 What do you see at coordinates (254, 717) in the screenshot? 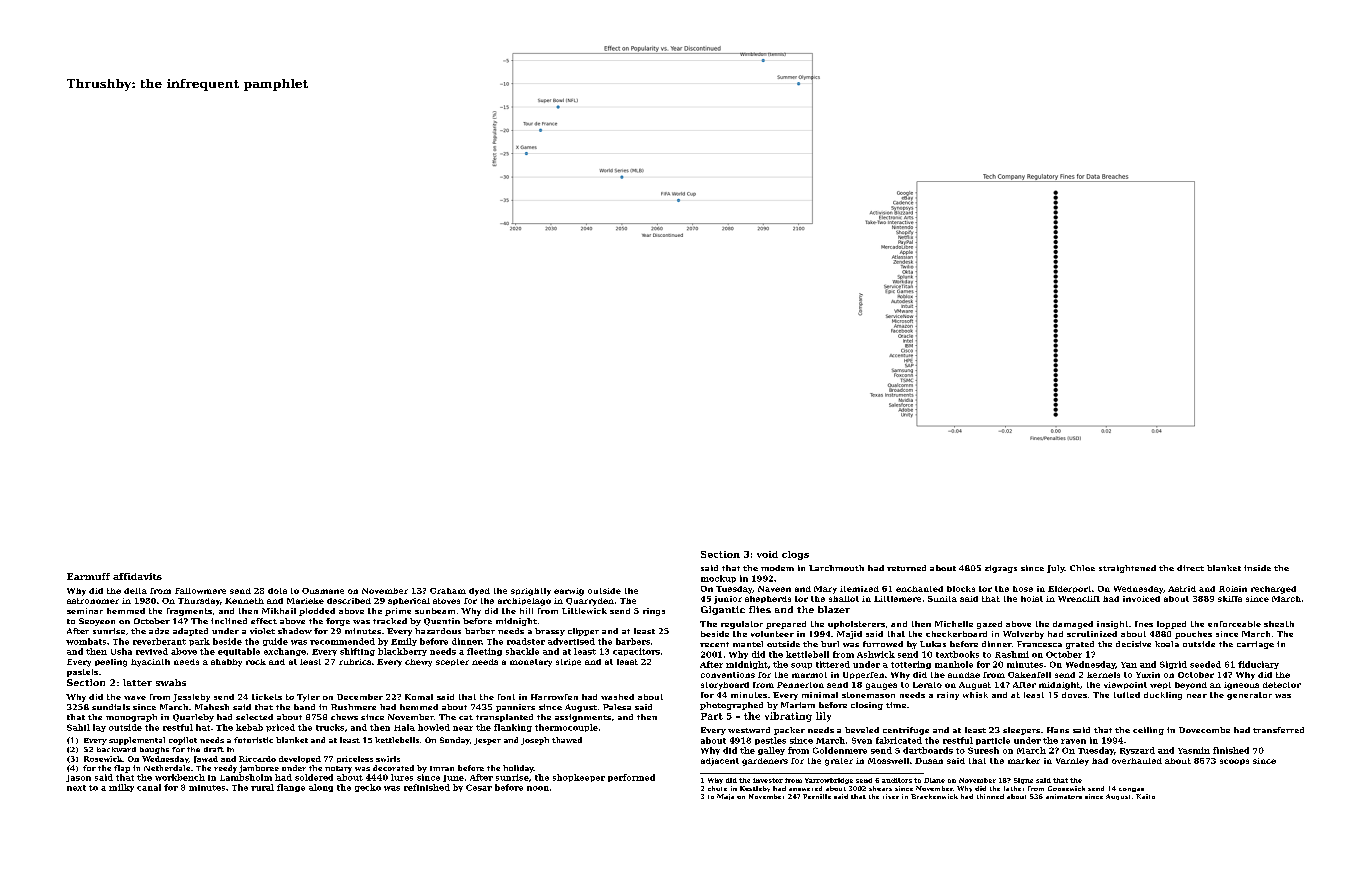
I see `selected` at bounding box center [254, 717].
